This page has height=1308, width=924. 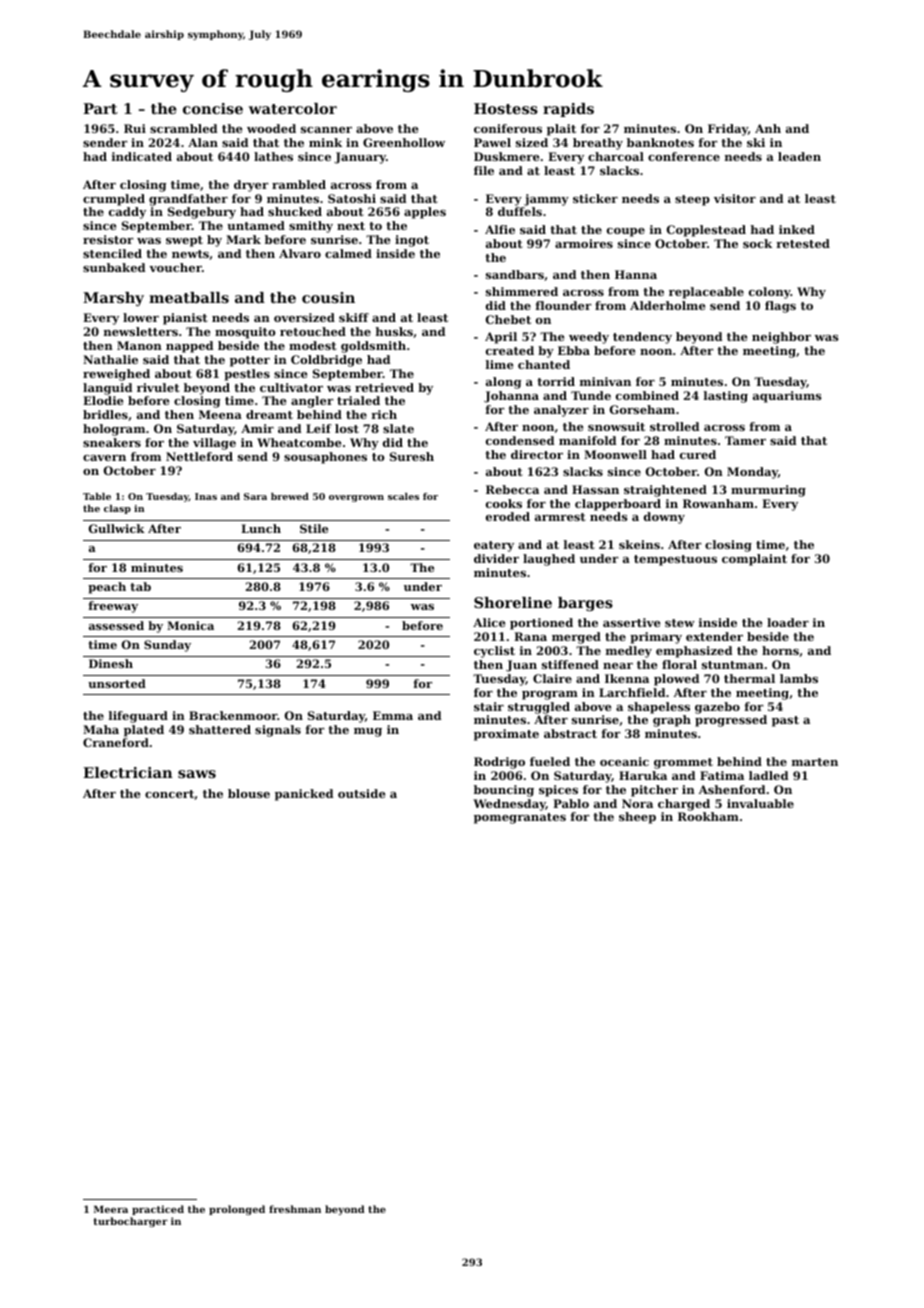 What do you see at coordinates (295, 1209) in the page?
I see `freshman` at bounding box center [295, 1209].
